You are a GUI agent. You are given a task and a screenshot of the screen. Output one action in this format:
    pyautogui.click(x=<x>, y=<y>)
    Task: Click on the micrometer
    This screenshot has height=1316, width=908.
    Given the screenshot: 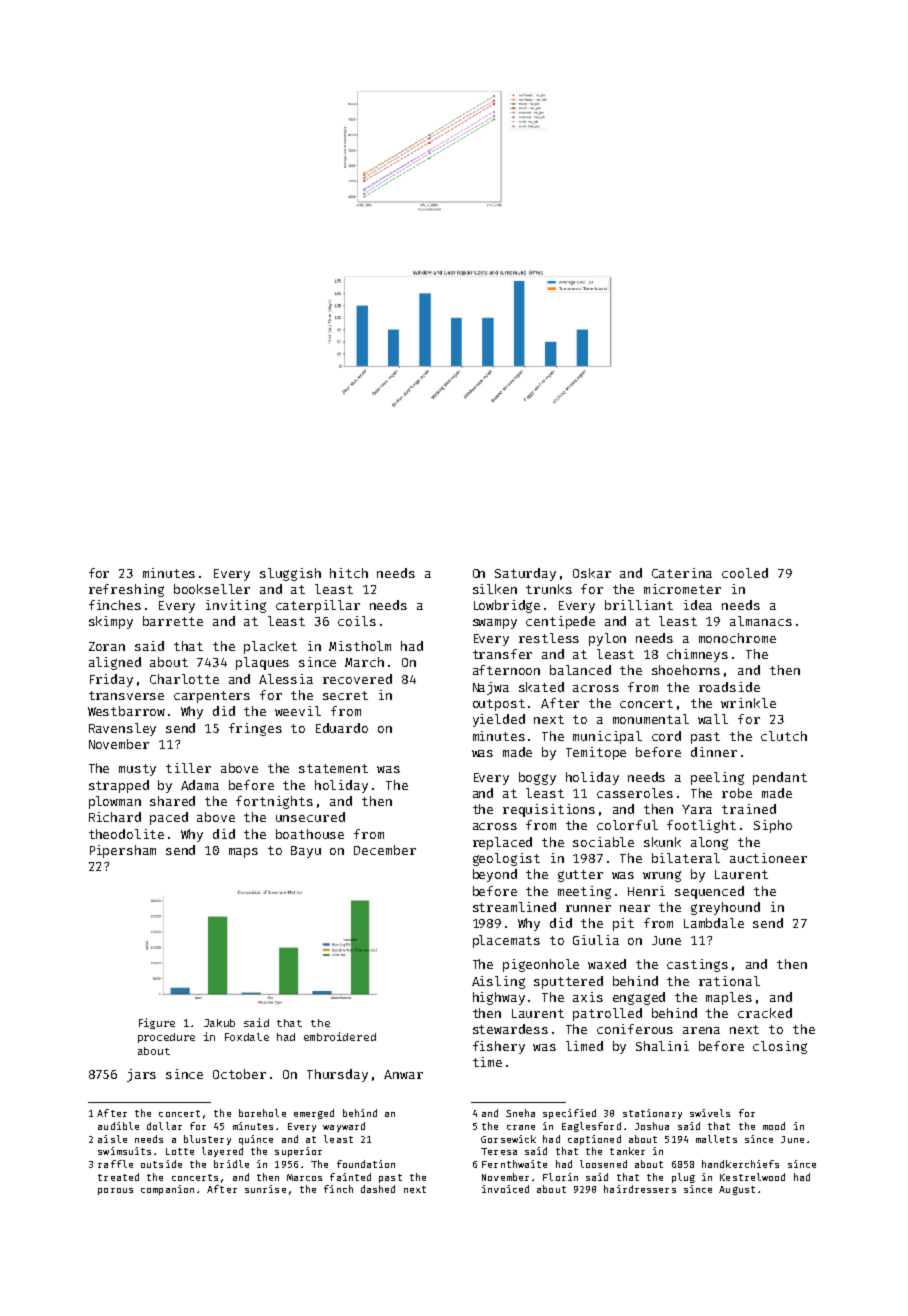 What is the action you would take?
    pyautogui.click(x=682, y=589)
